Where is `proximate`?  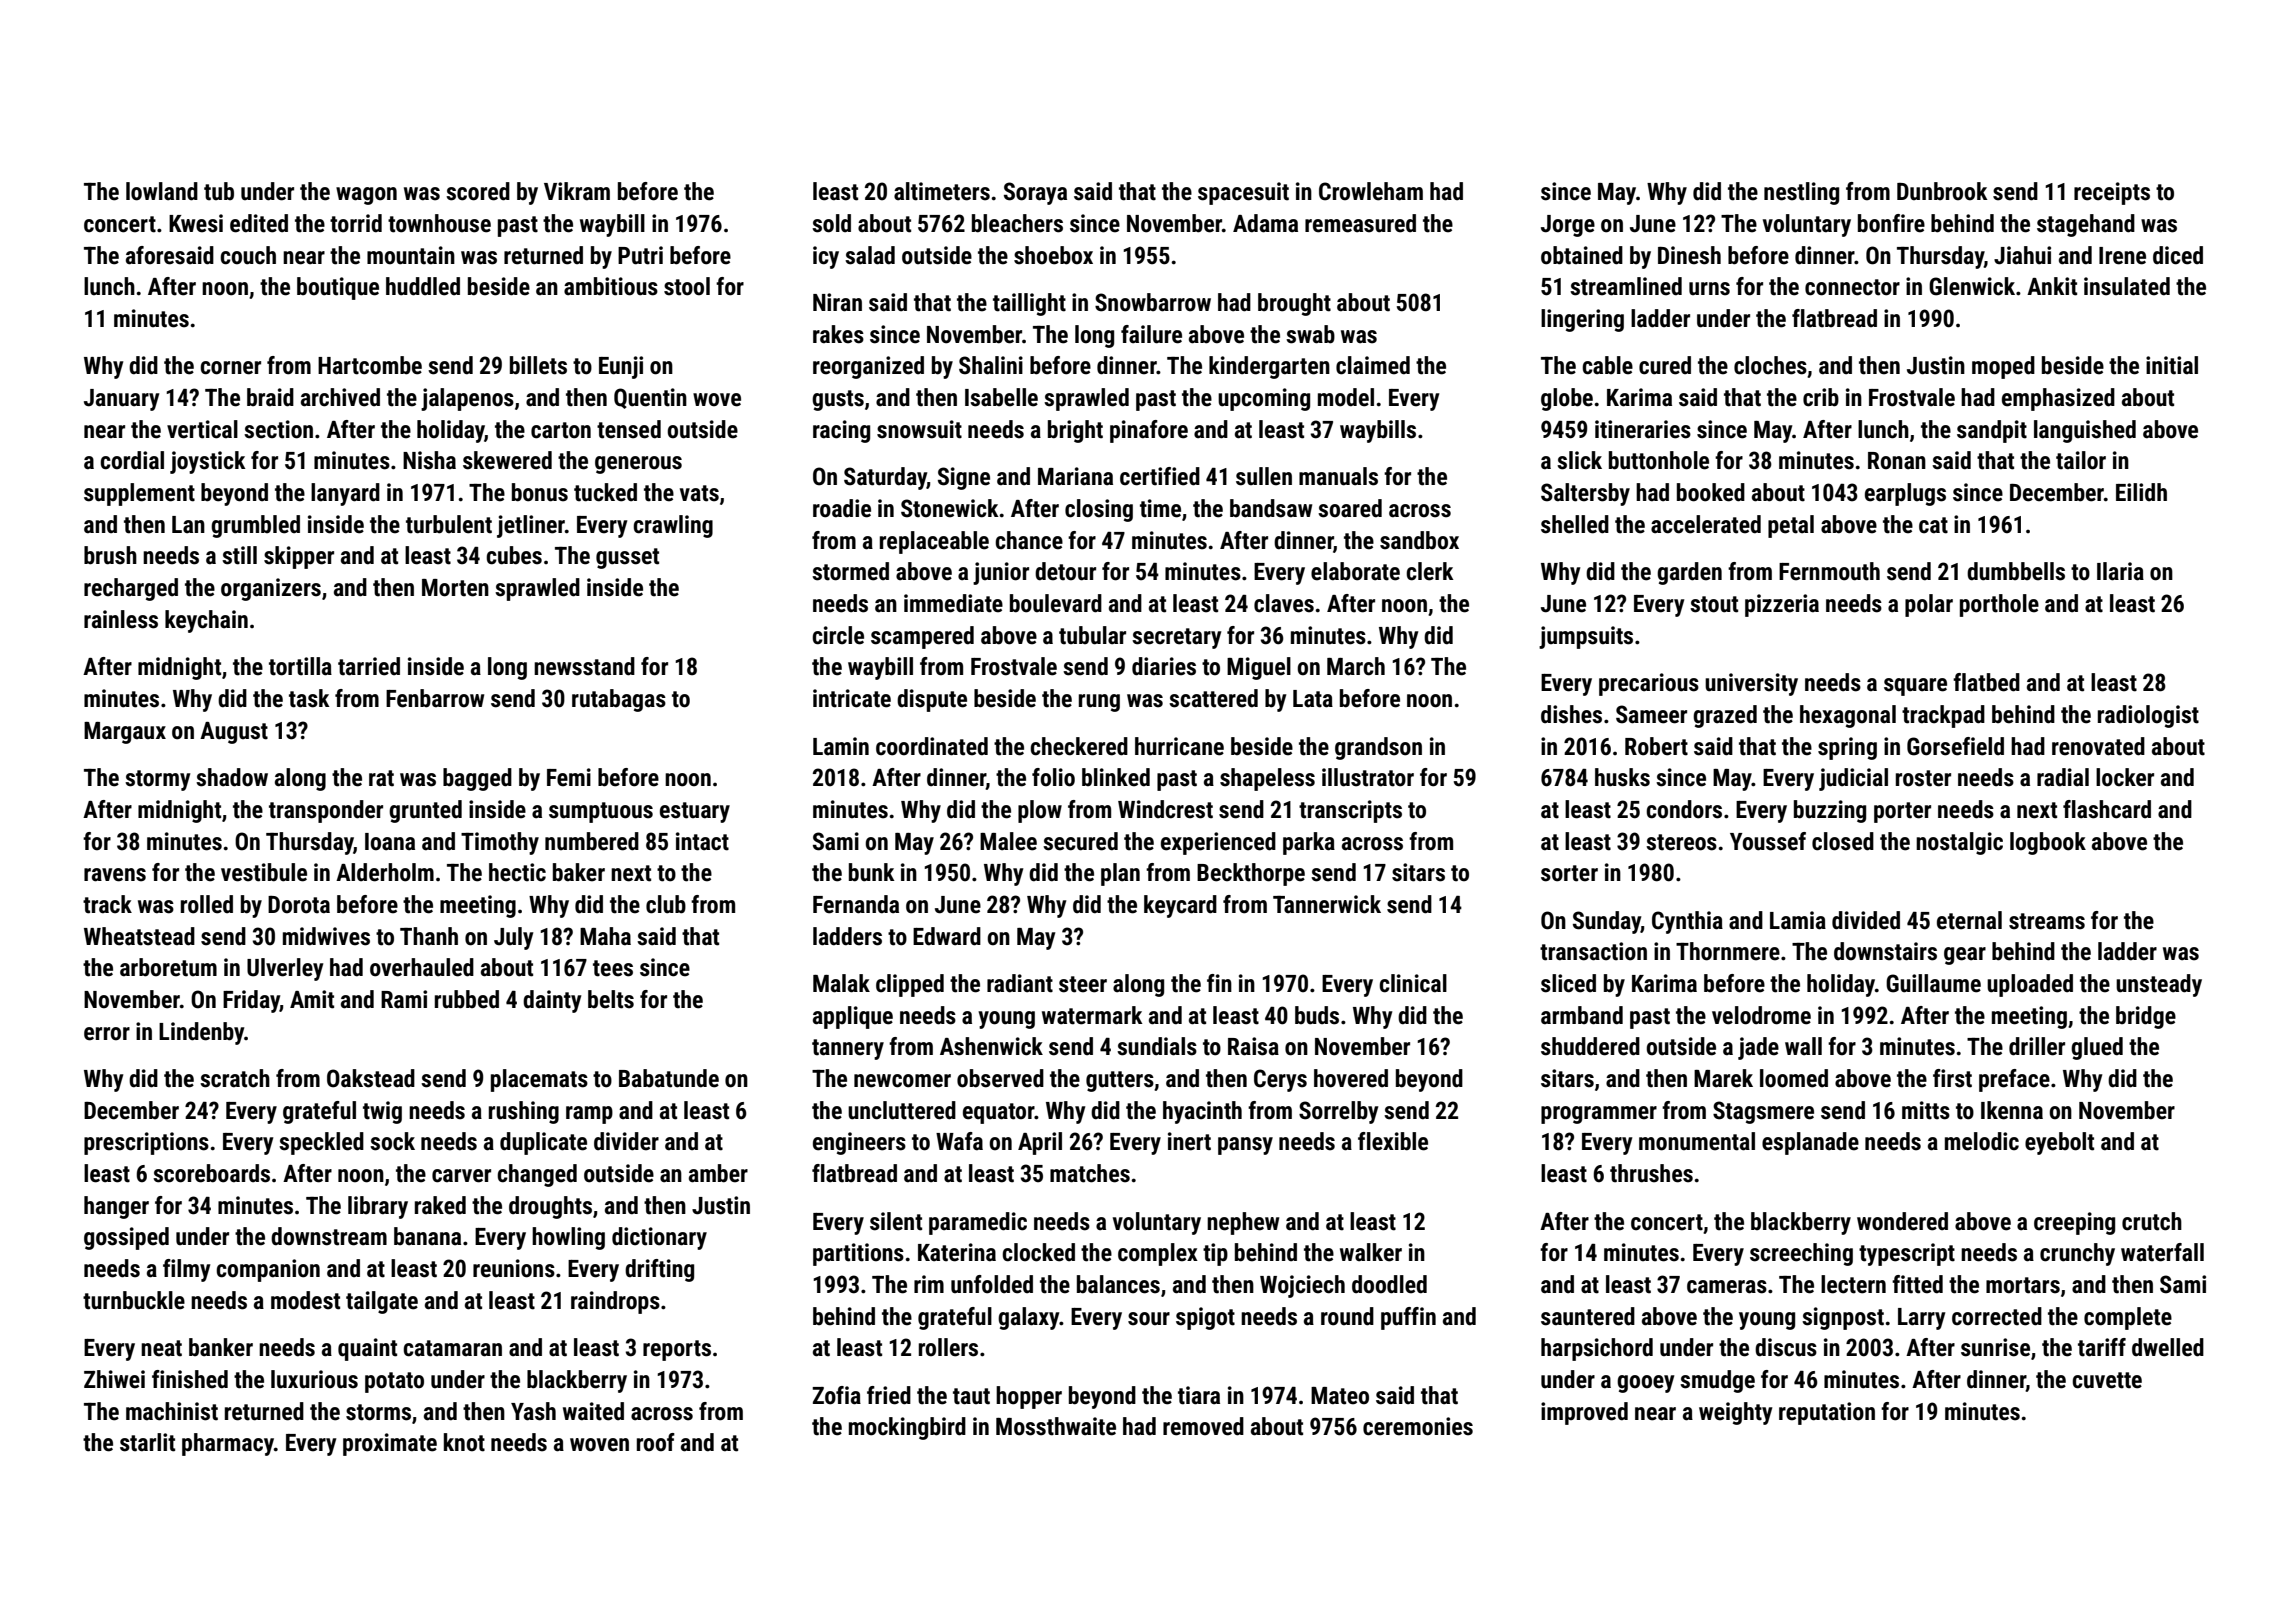 proximate is located at coordinates (390, 1444).
